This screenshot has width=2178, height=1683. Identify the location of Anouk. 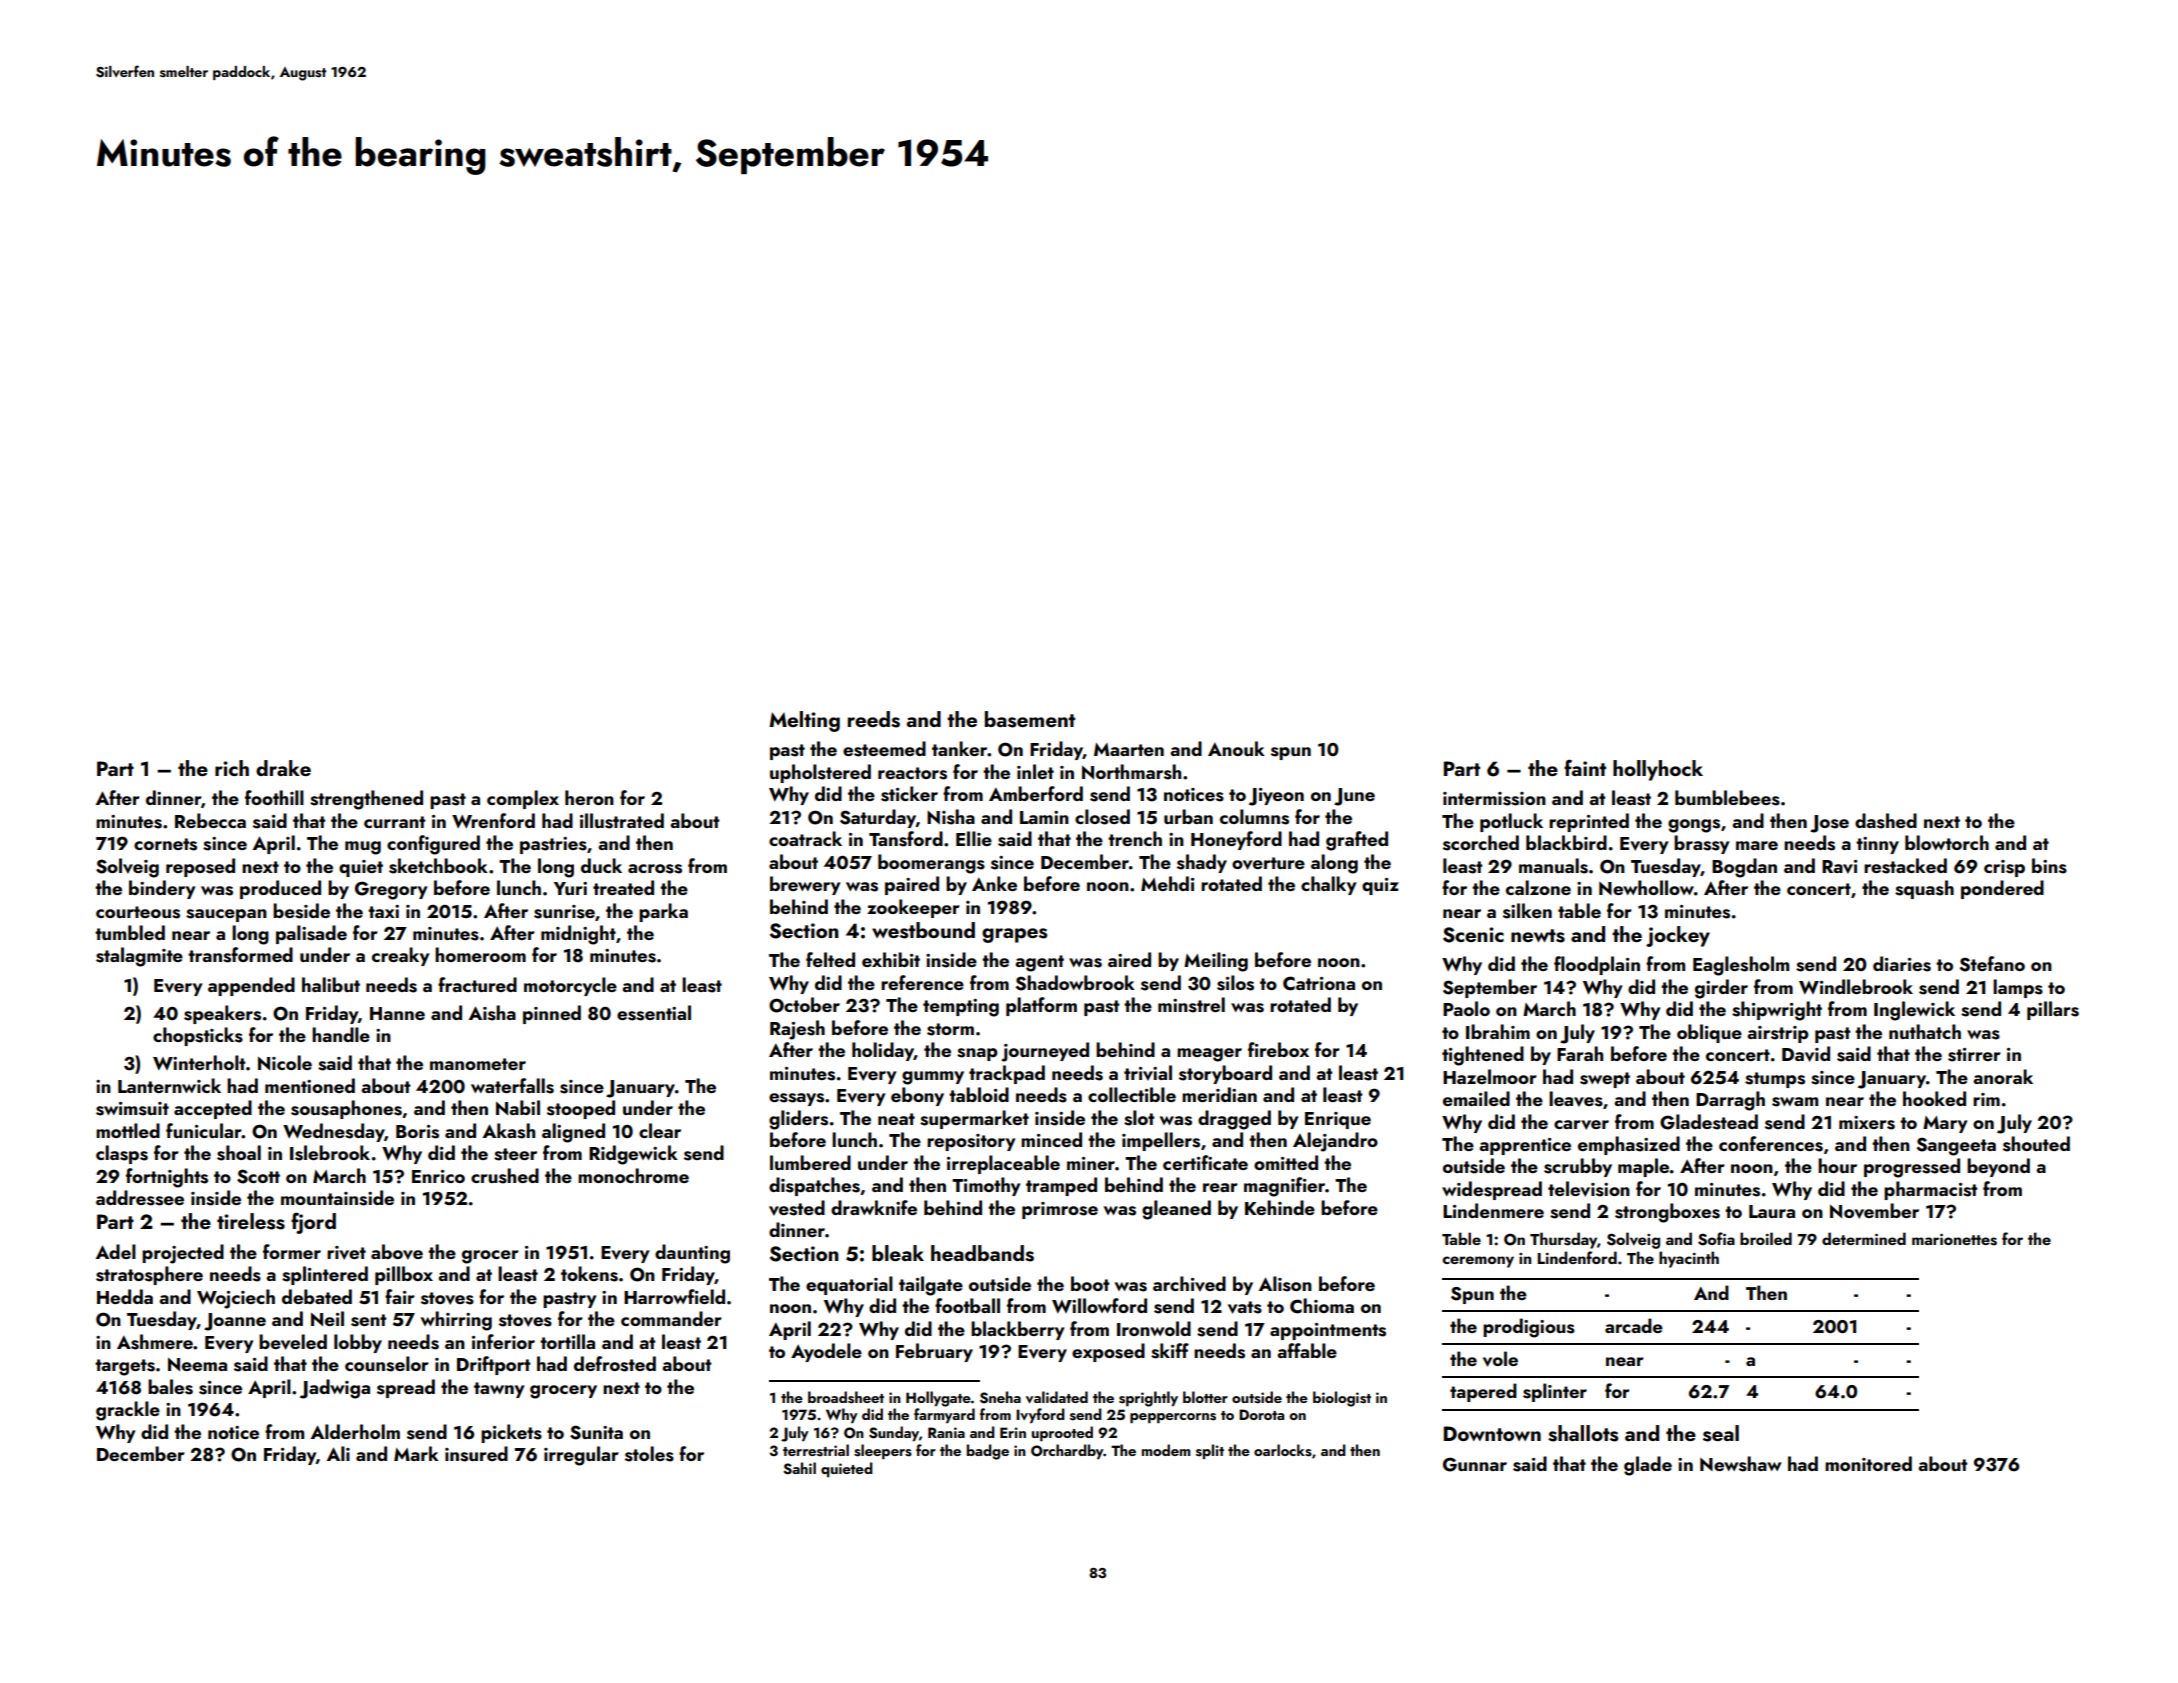
(1236, 748).
